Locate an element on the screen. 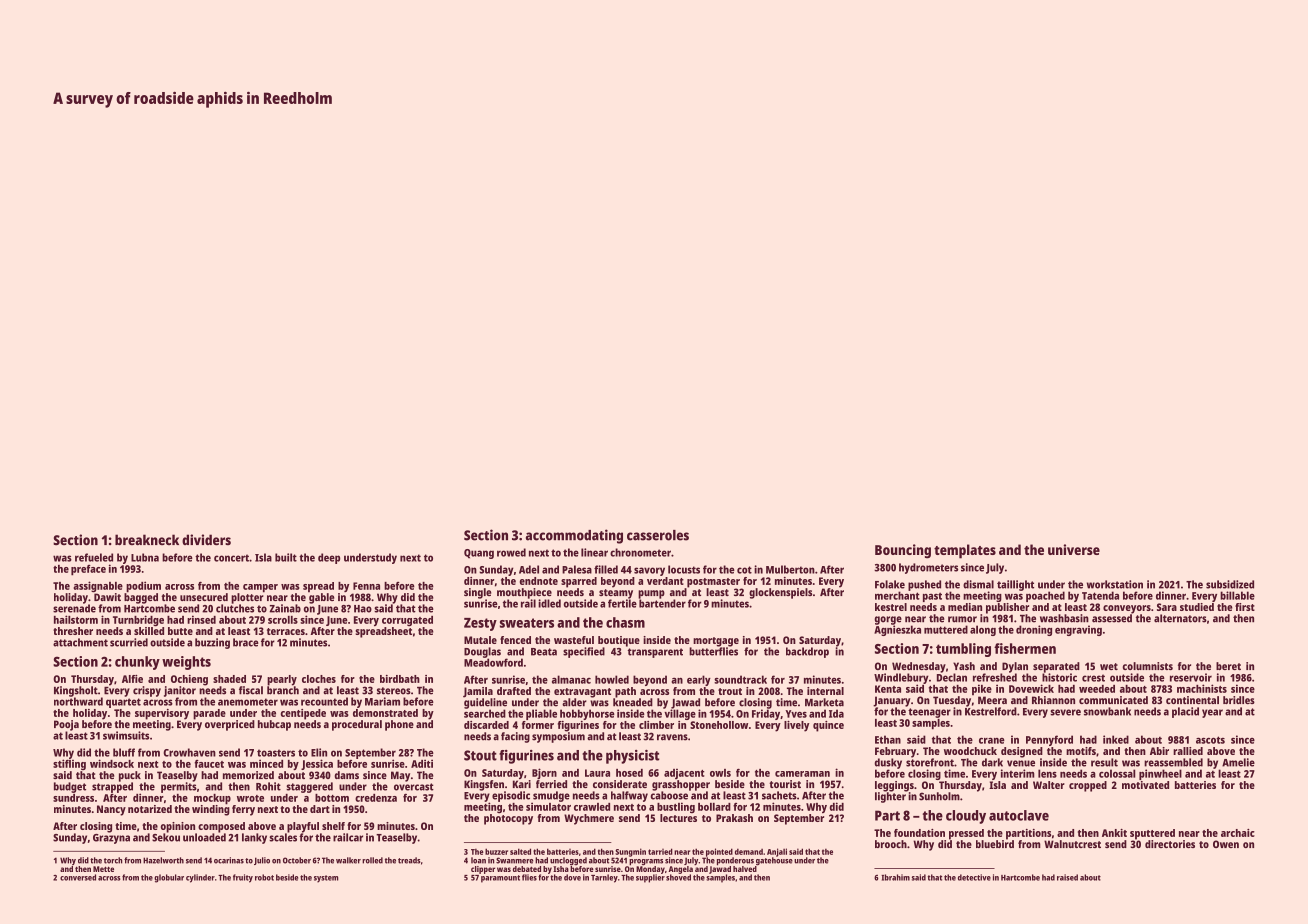 This screenshot has width=1308, height=924. physicist is located at coordinates (632, 757).
